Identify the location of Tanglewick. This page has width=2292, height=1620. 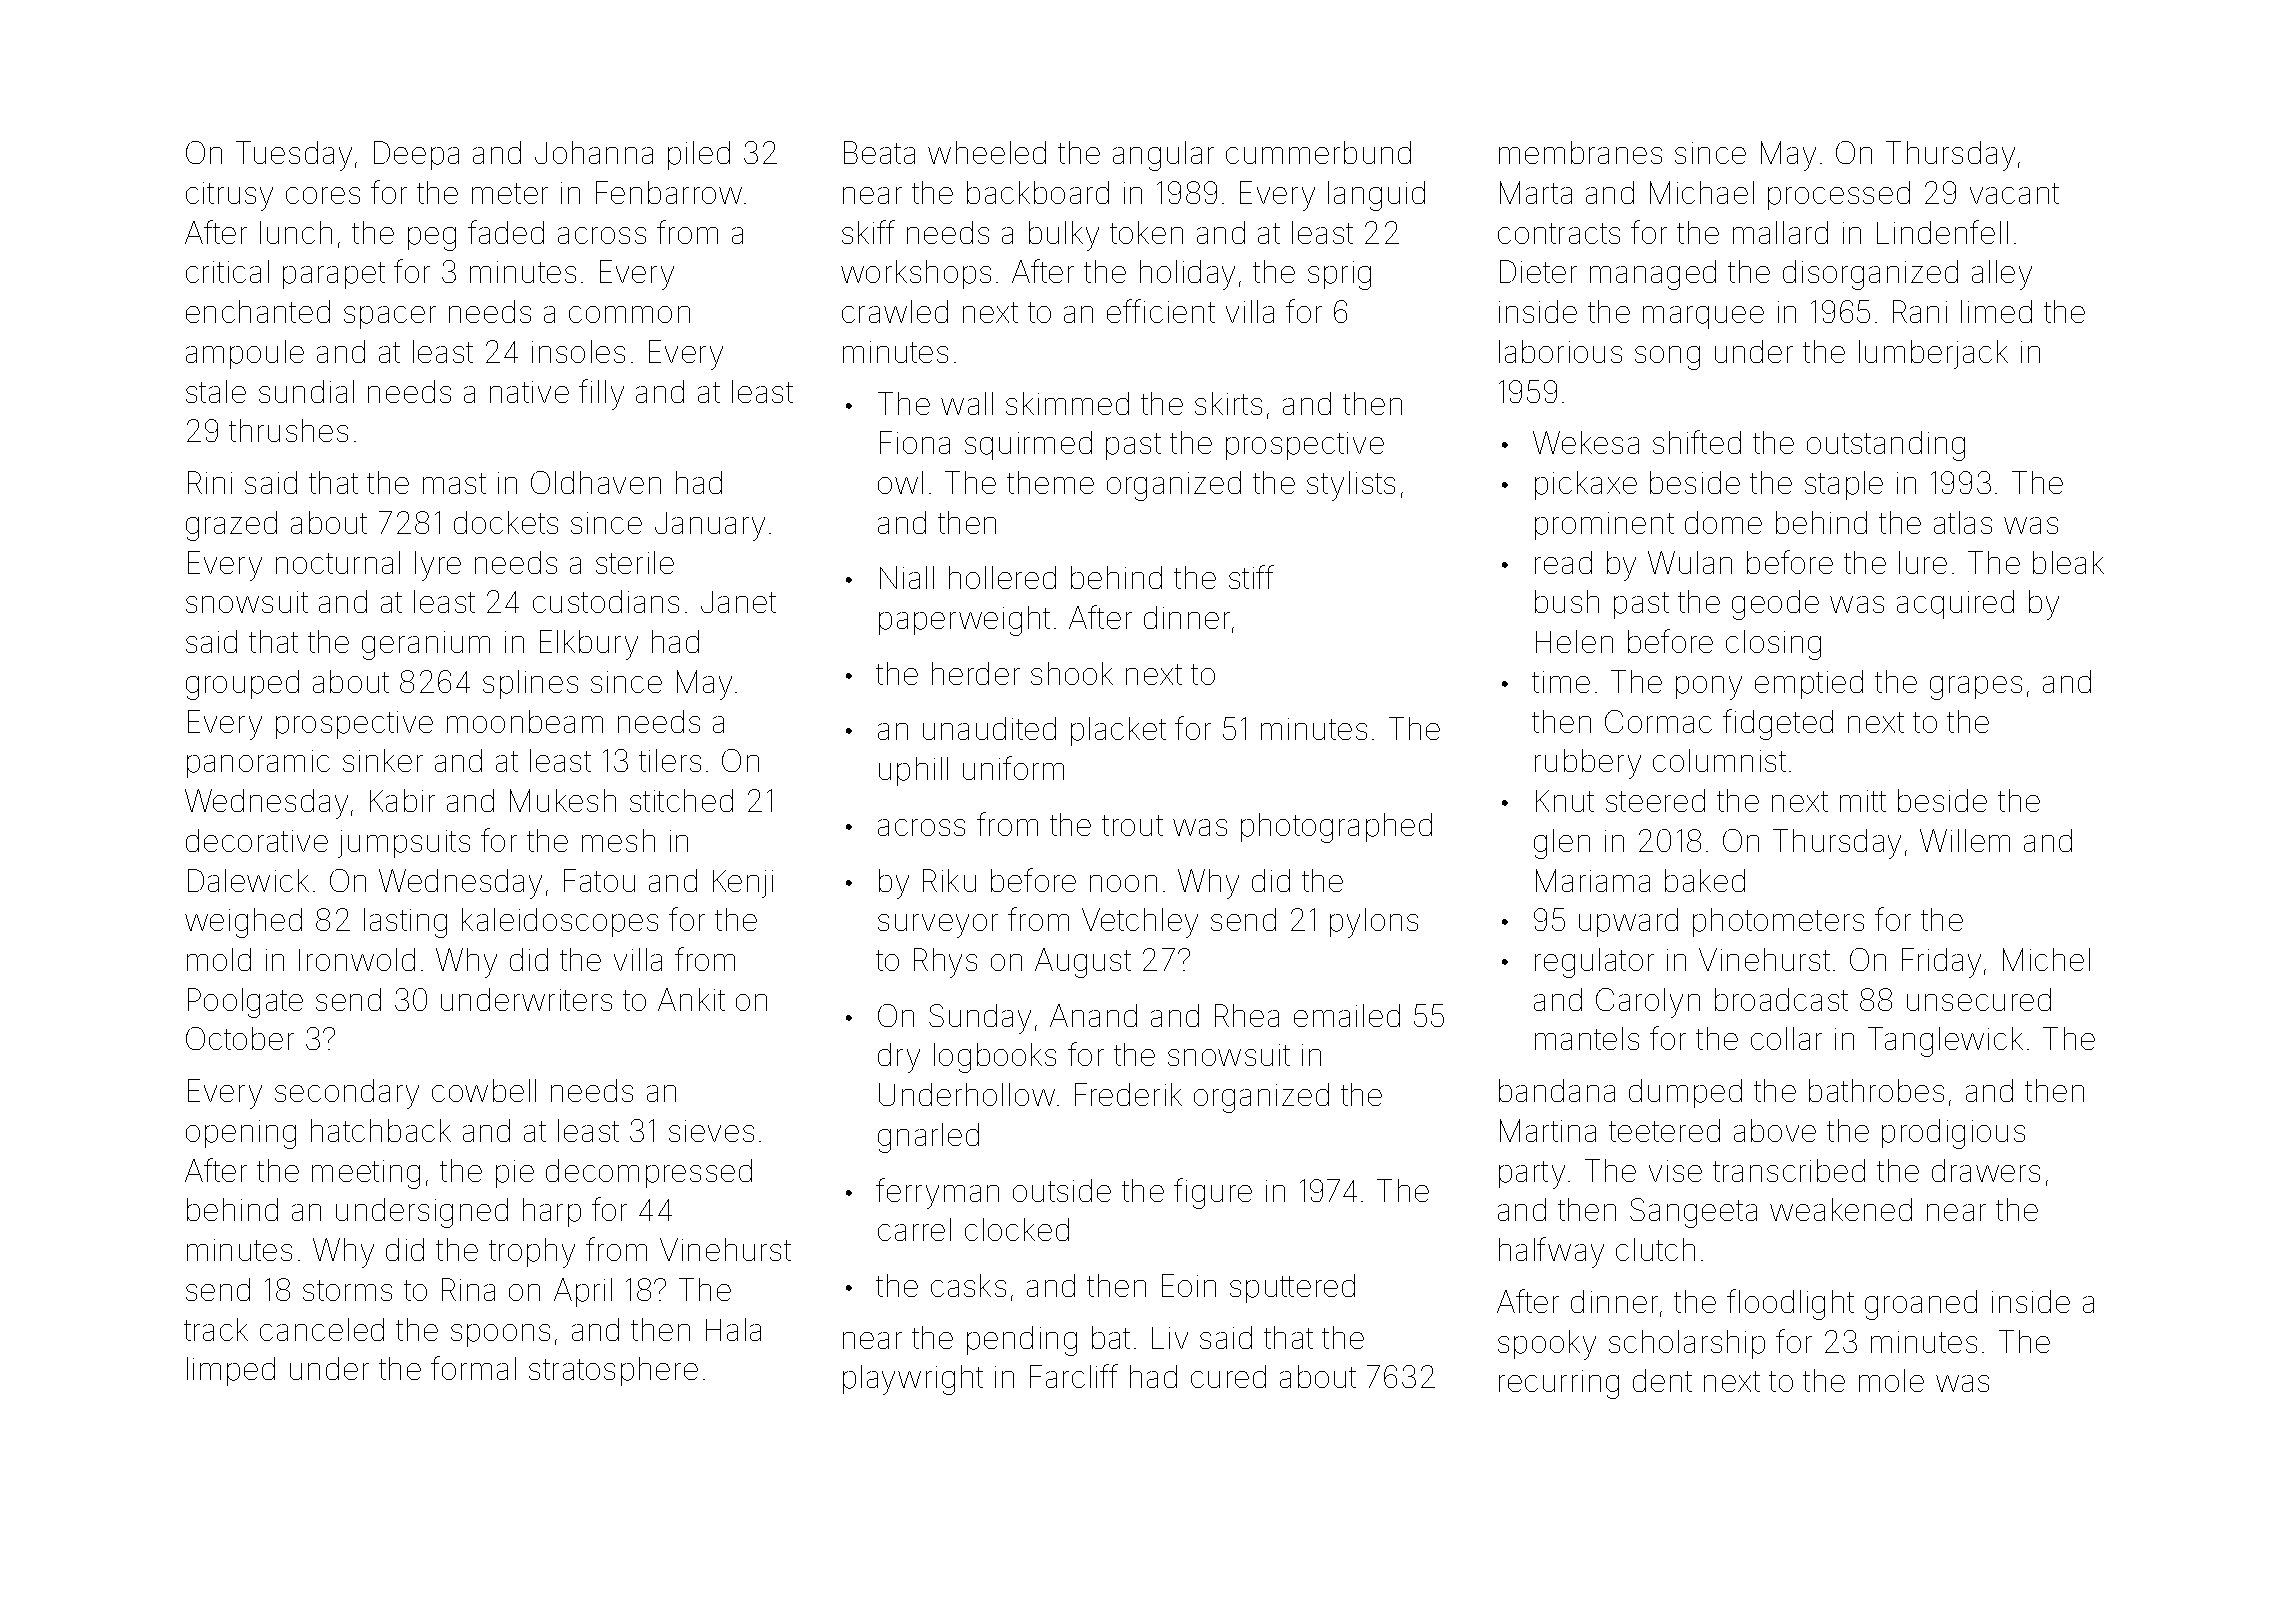
(1945, 1042).
